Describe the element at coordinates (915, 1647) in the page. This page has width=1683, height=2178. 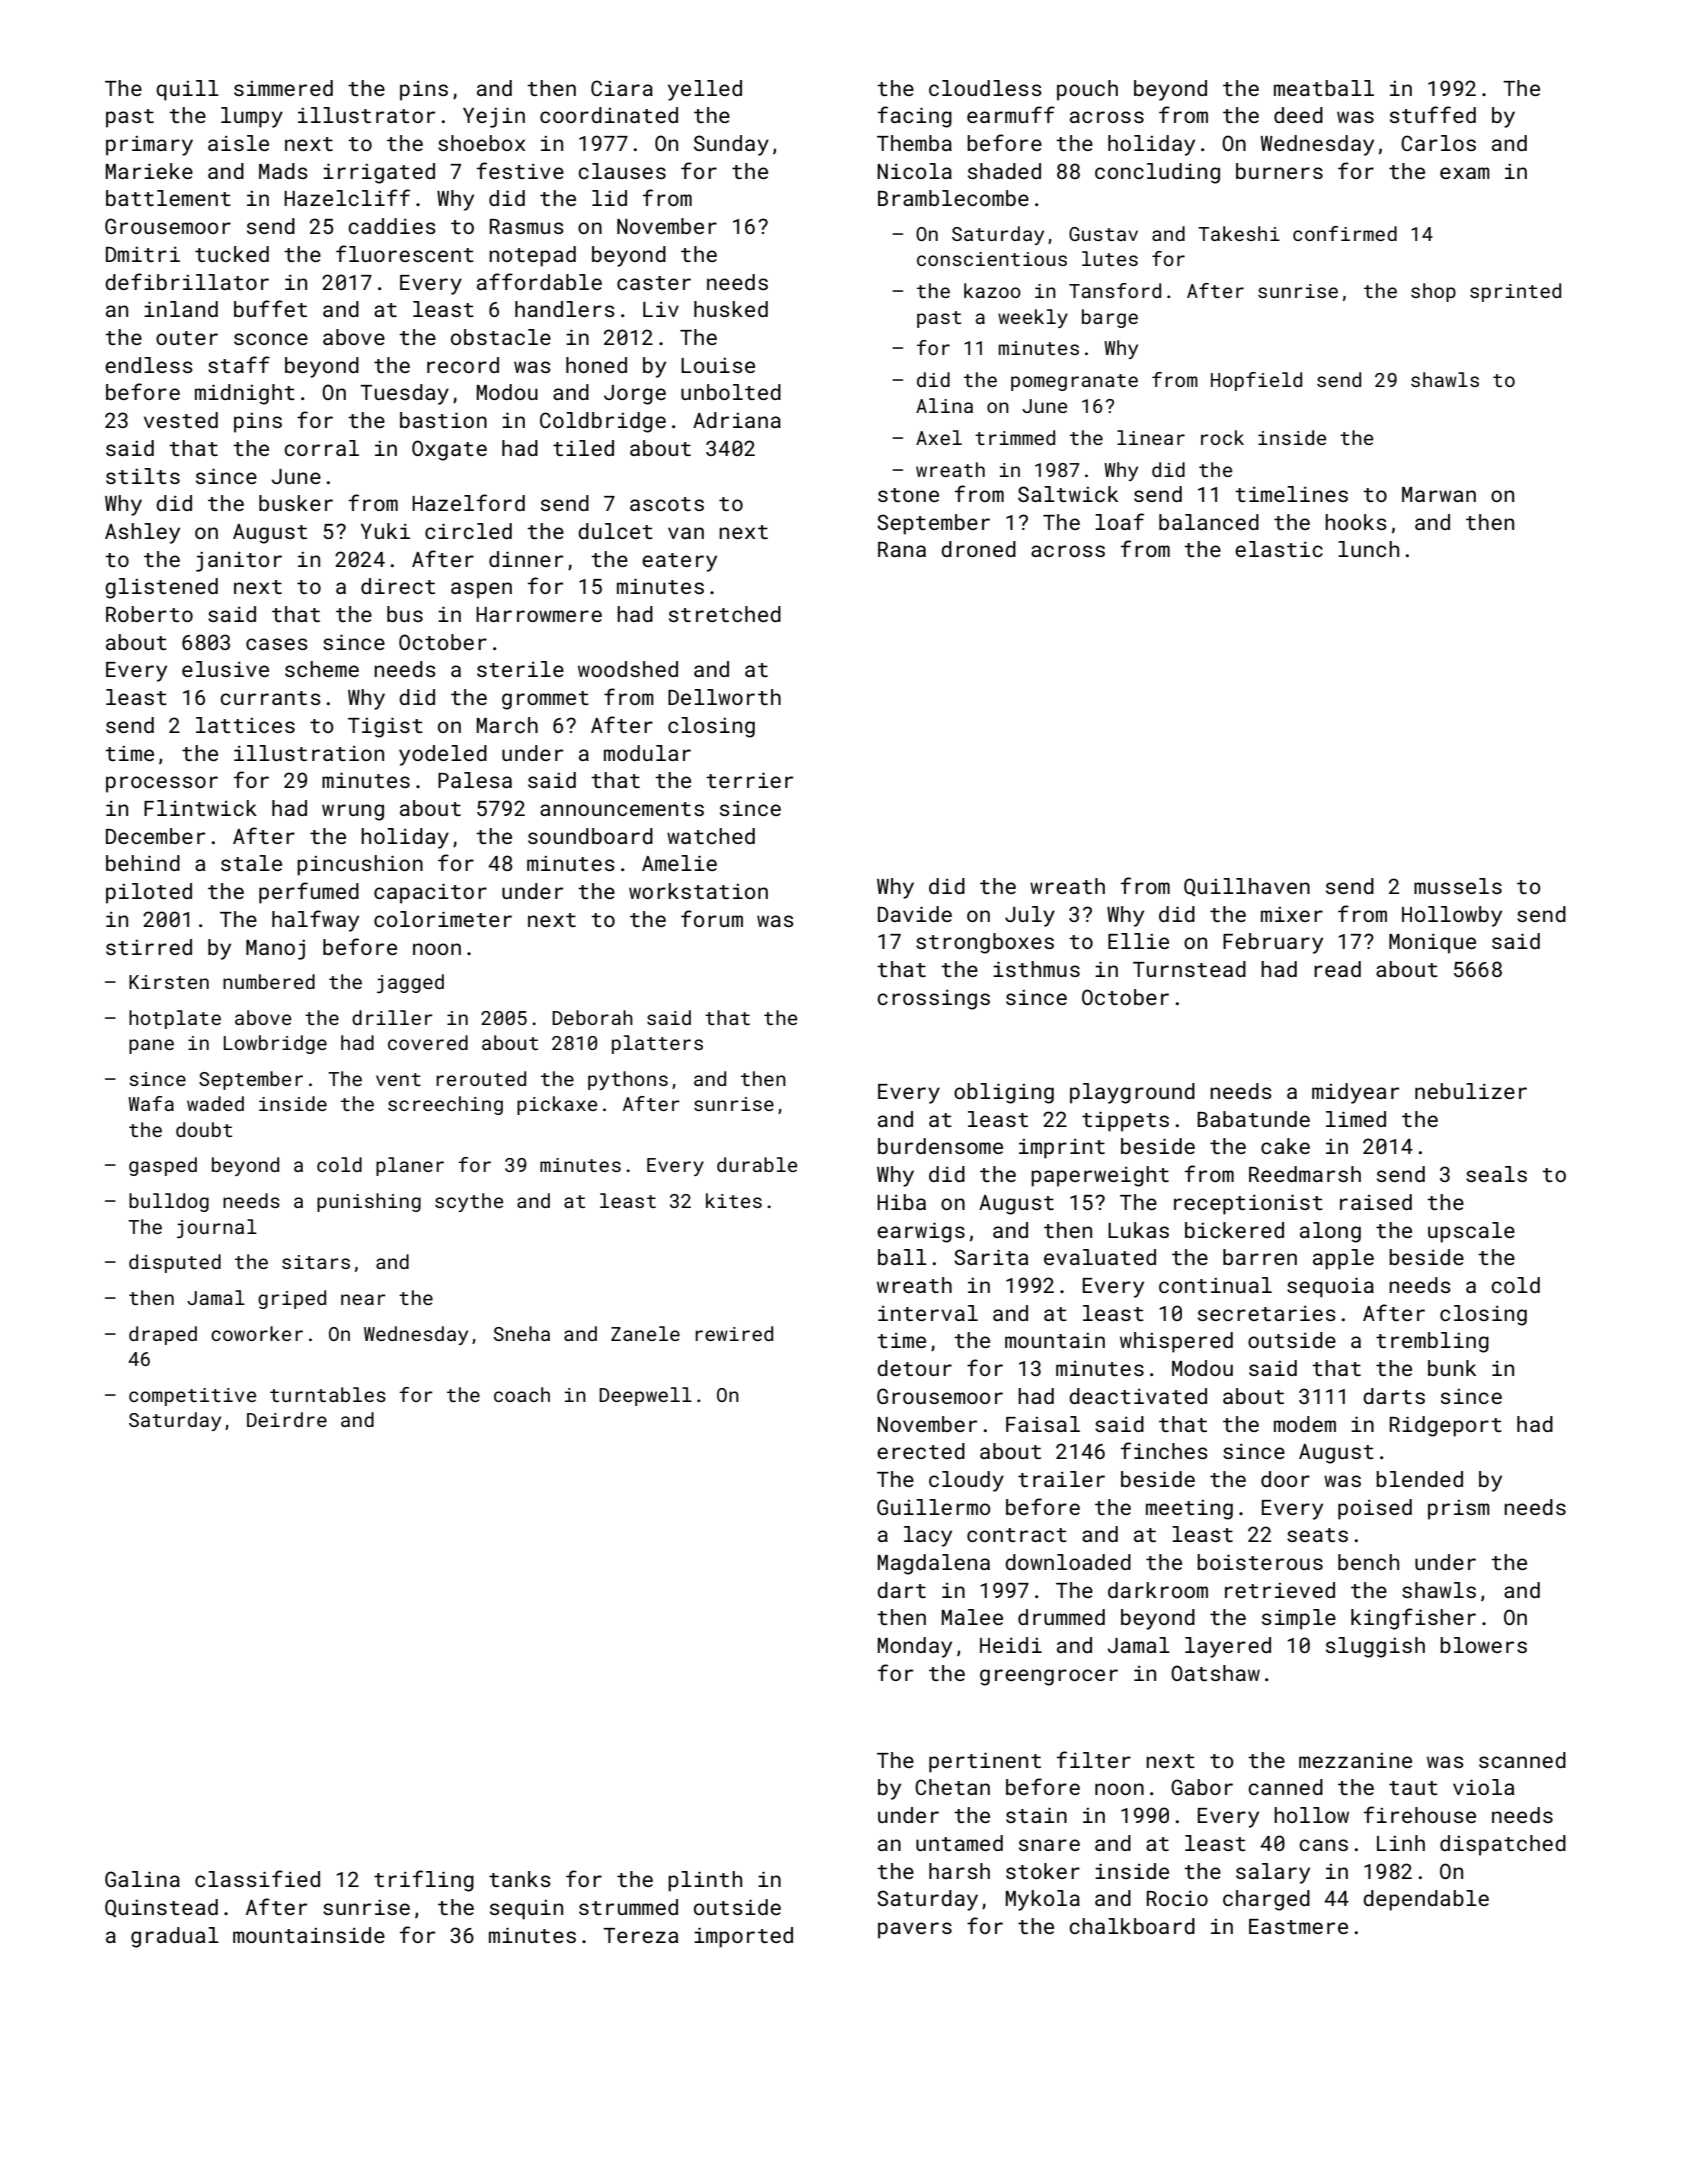
I see `Monday` at that location.
